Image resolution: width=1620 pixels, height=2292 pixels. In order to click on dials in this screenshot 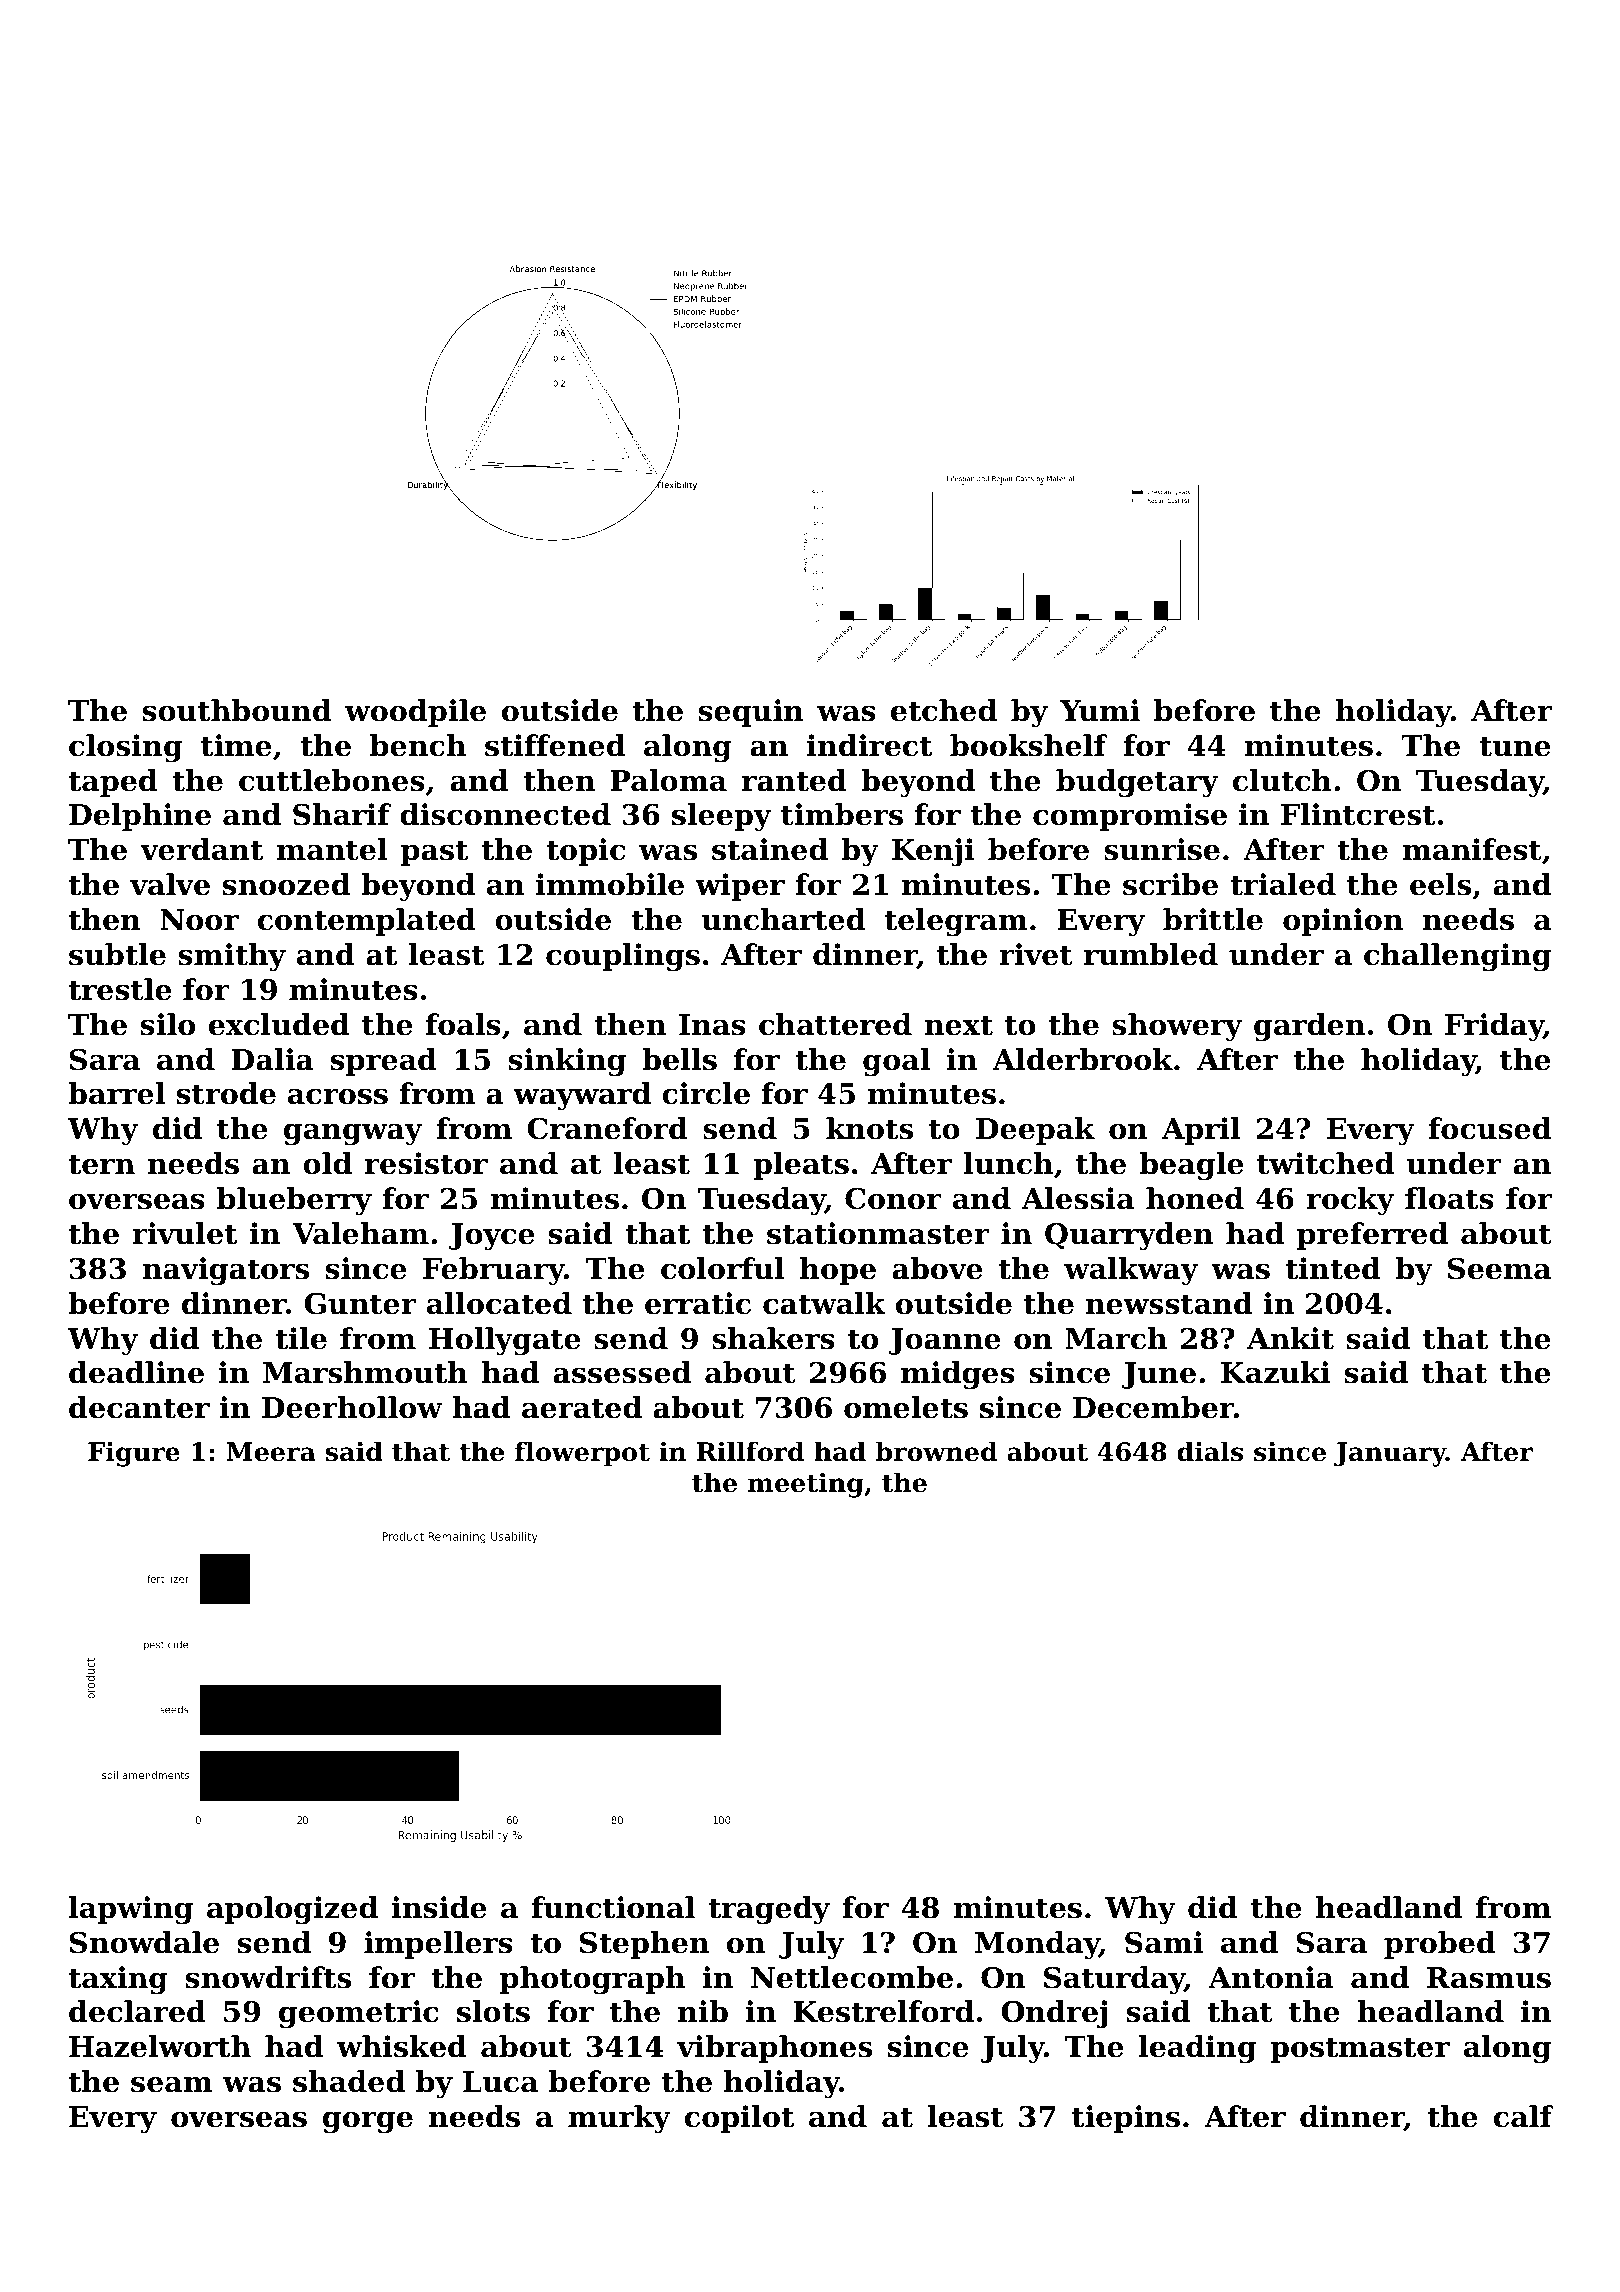, I will do `click(1210, 1451)`.
